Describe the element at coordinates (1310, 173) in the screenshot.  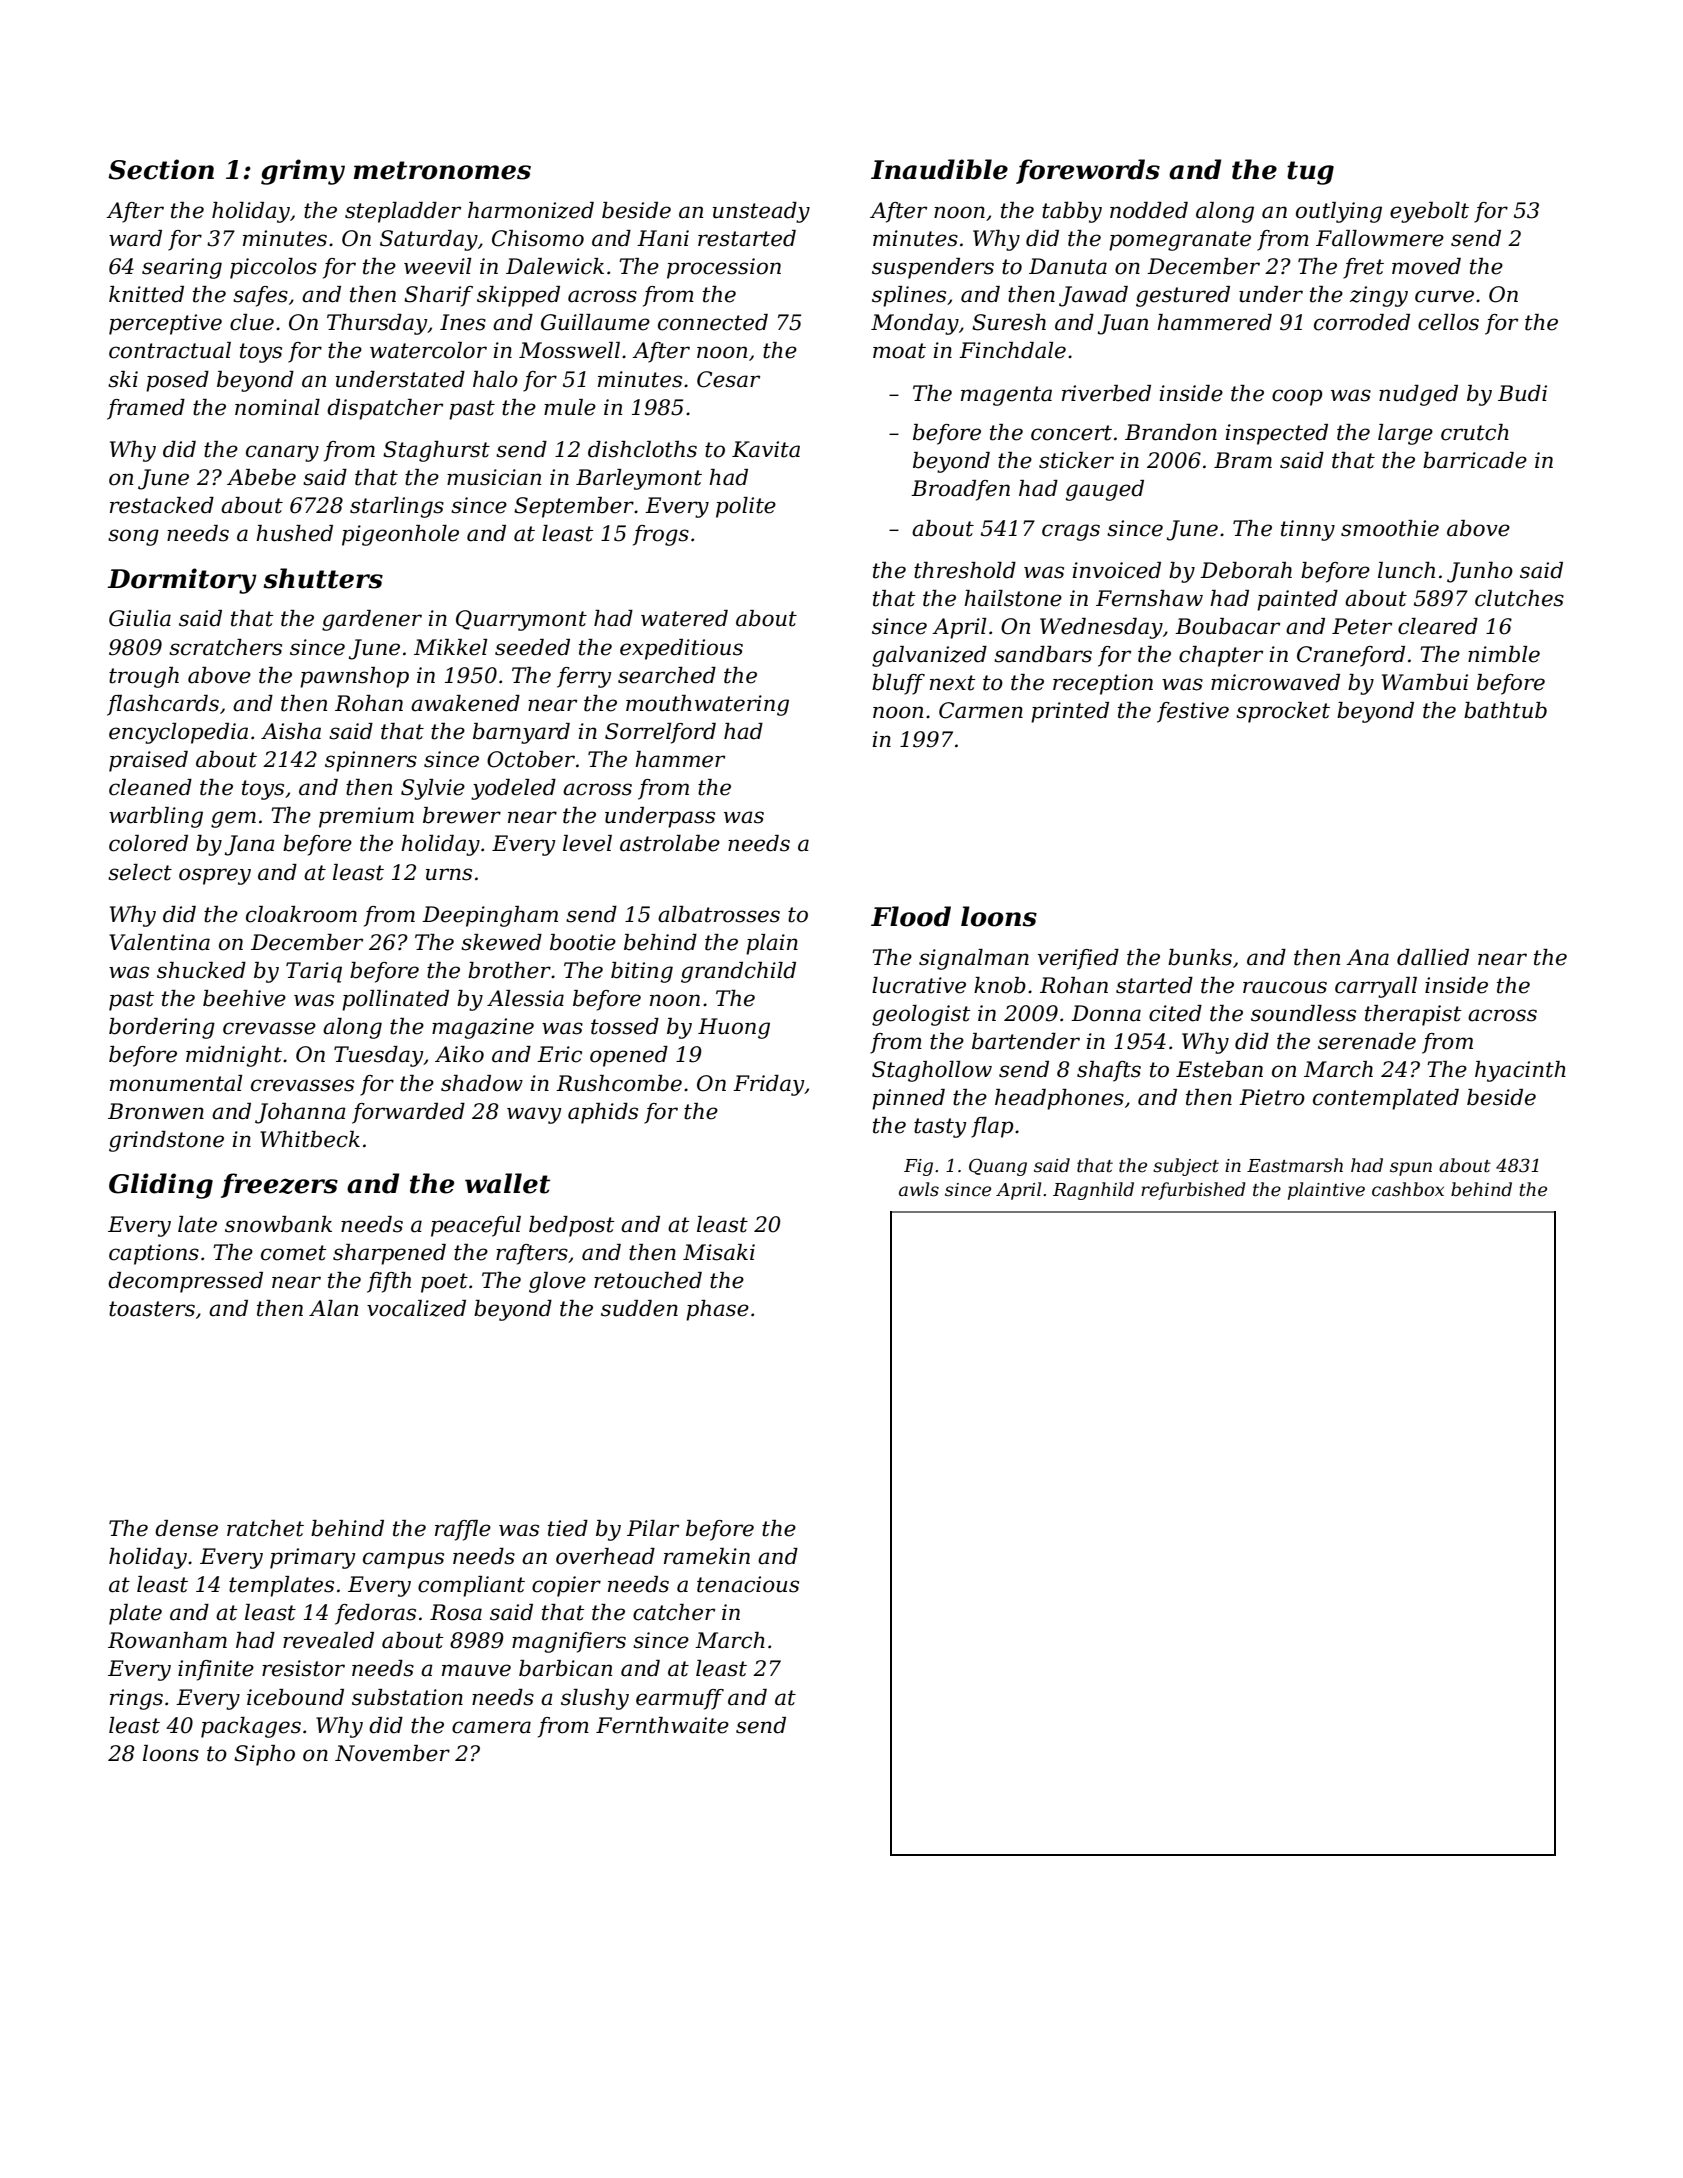
I see `tug` at that location.
